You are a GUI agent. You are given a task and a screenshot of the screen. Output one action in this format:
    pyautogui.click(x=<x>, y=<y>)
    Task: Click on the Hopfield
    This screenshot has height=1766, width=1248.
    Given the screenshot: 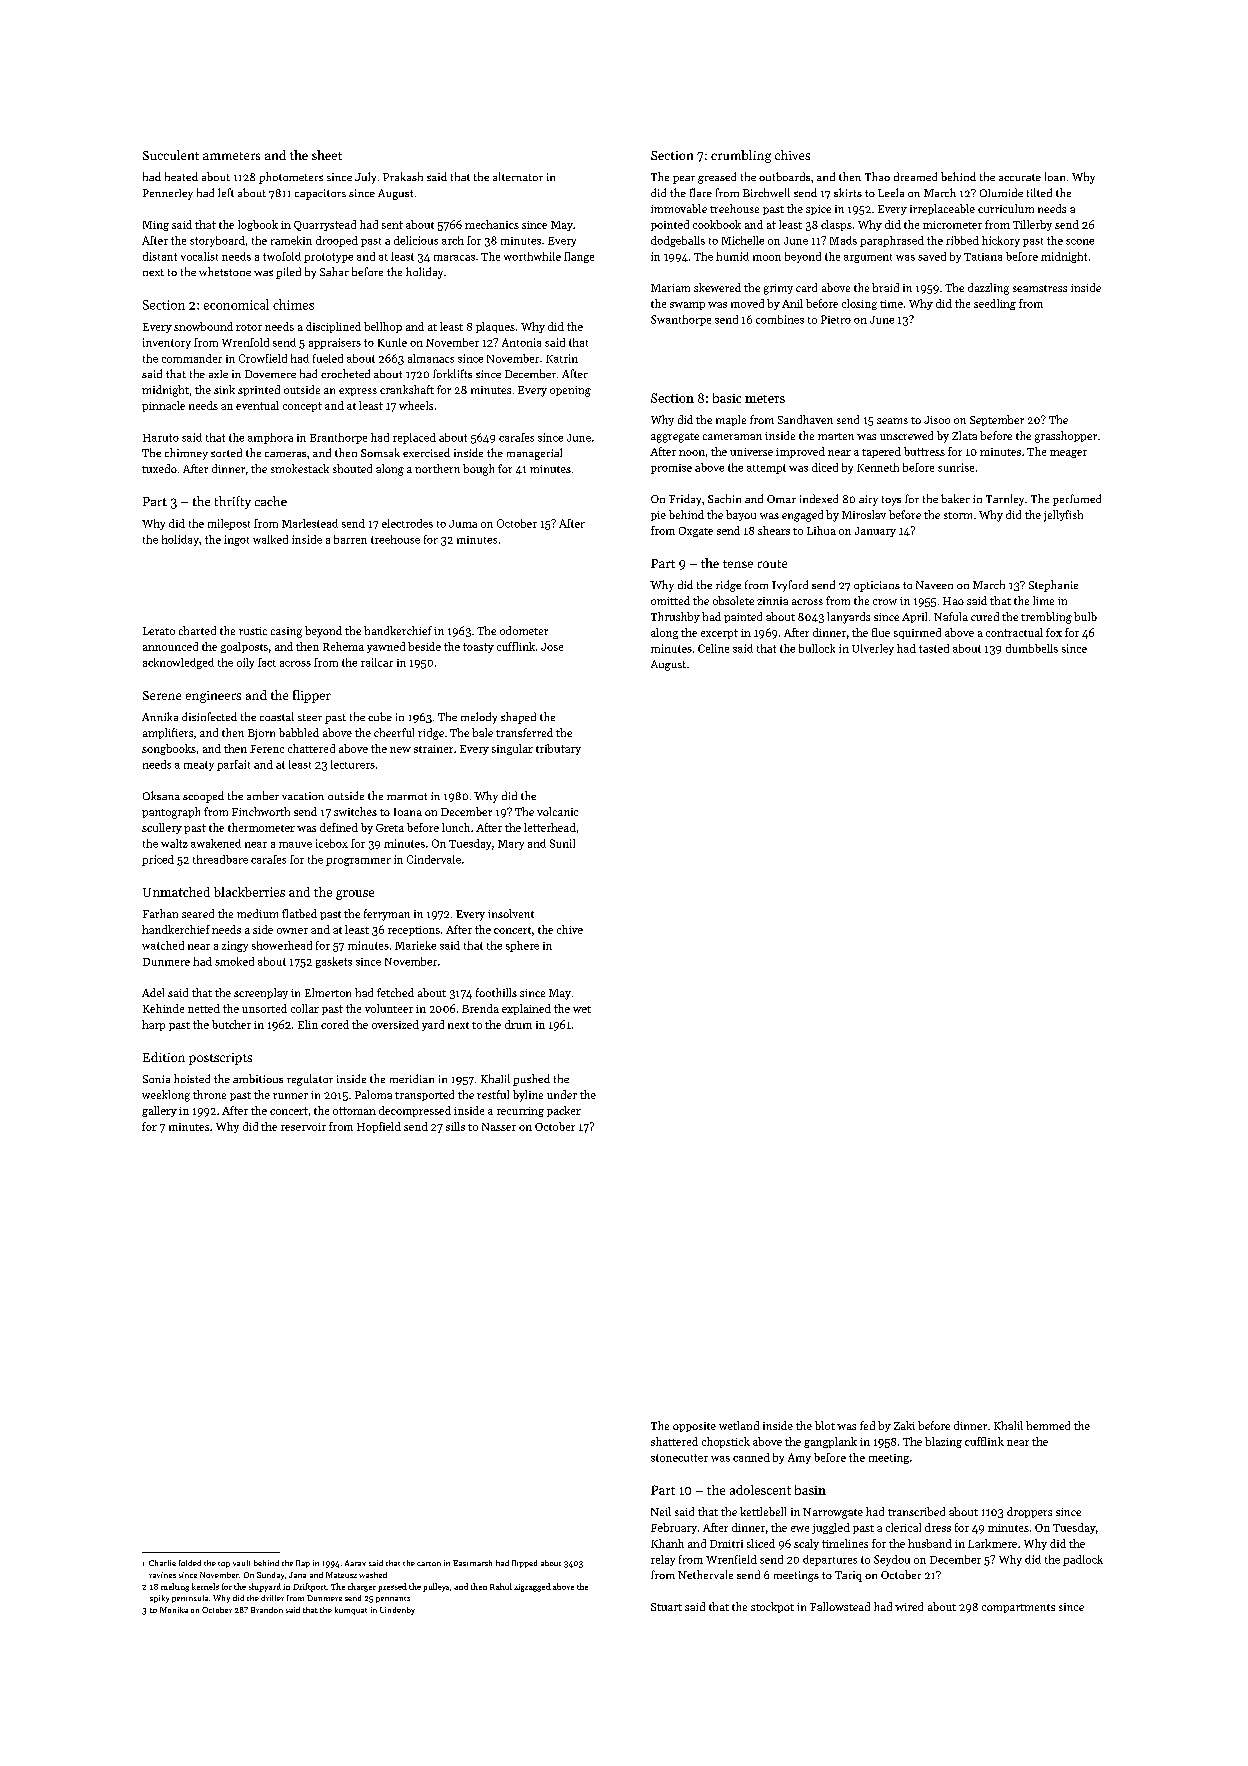 What is the action you would take?
    pyautogui.click(x=379, y=1127)
